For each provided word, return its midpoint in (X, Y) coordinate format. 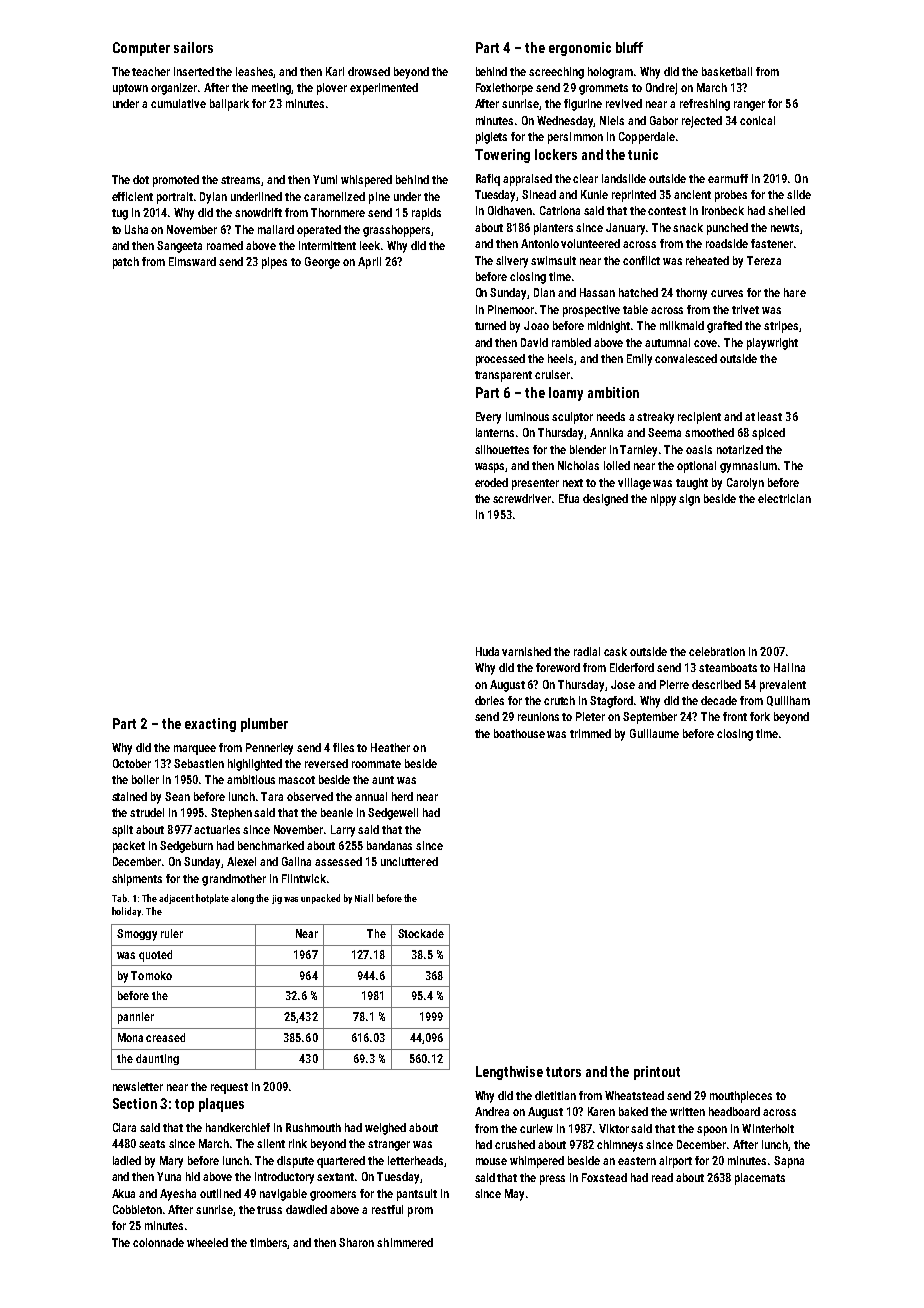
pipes (274, 263)
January (626, 229)
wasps (490, 468)
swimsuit (553, 260)
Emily (639, 360)
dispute (295, 1162)
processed (500, 360)
